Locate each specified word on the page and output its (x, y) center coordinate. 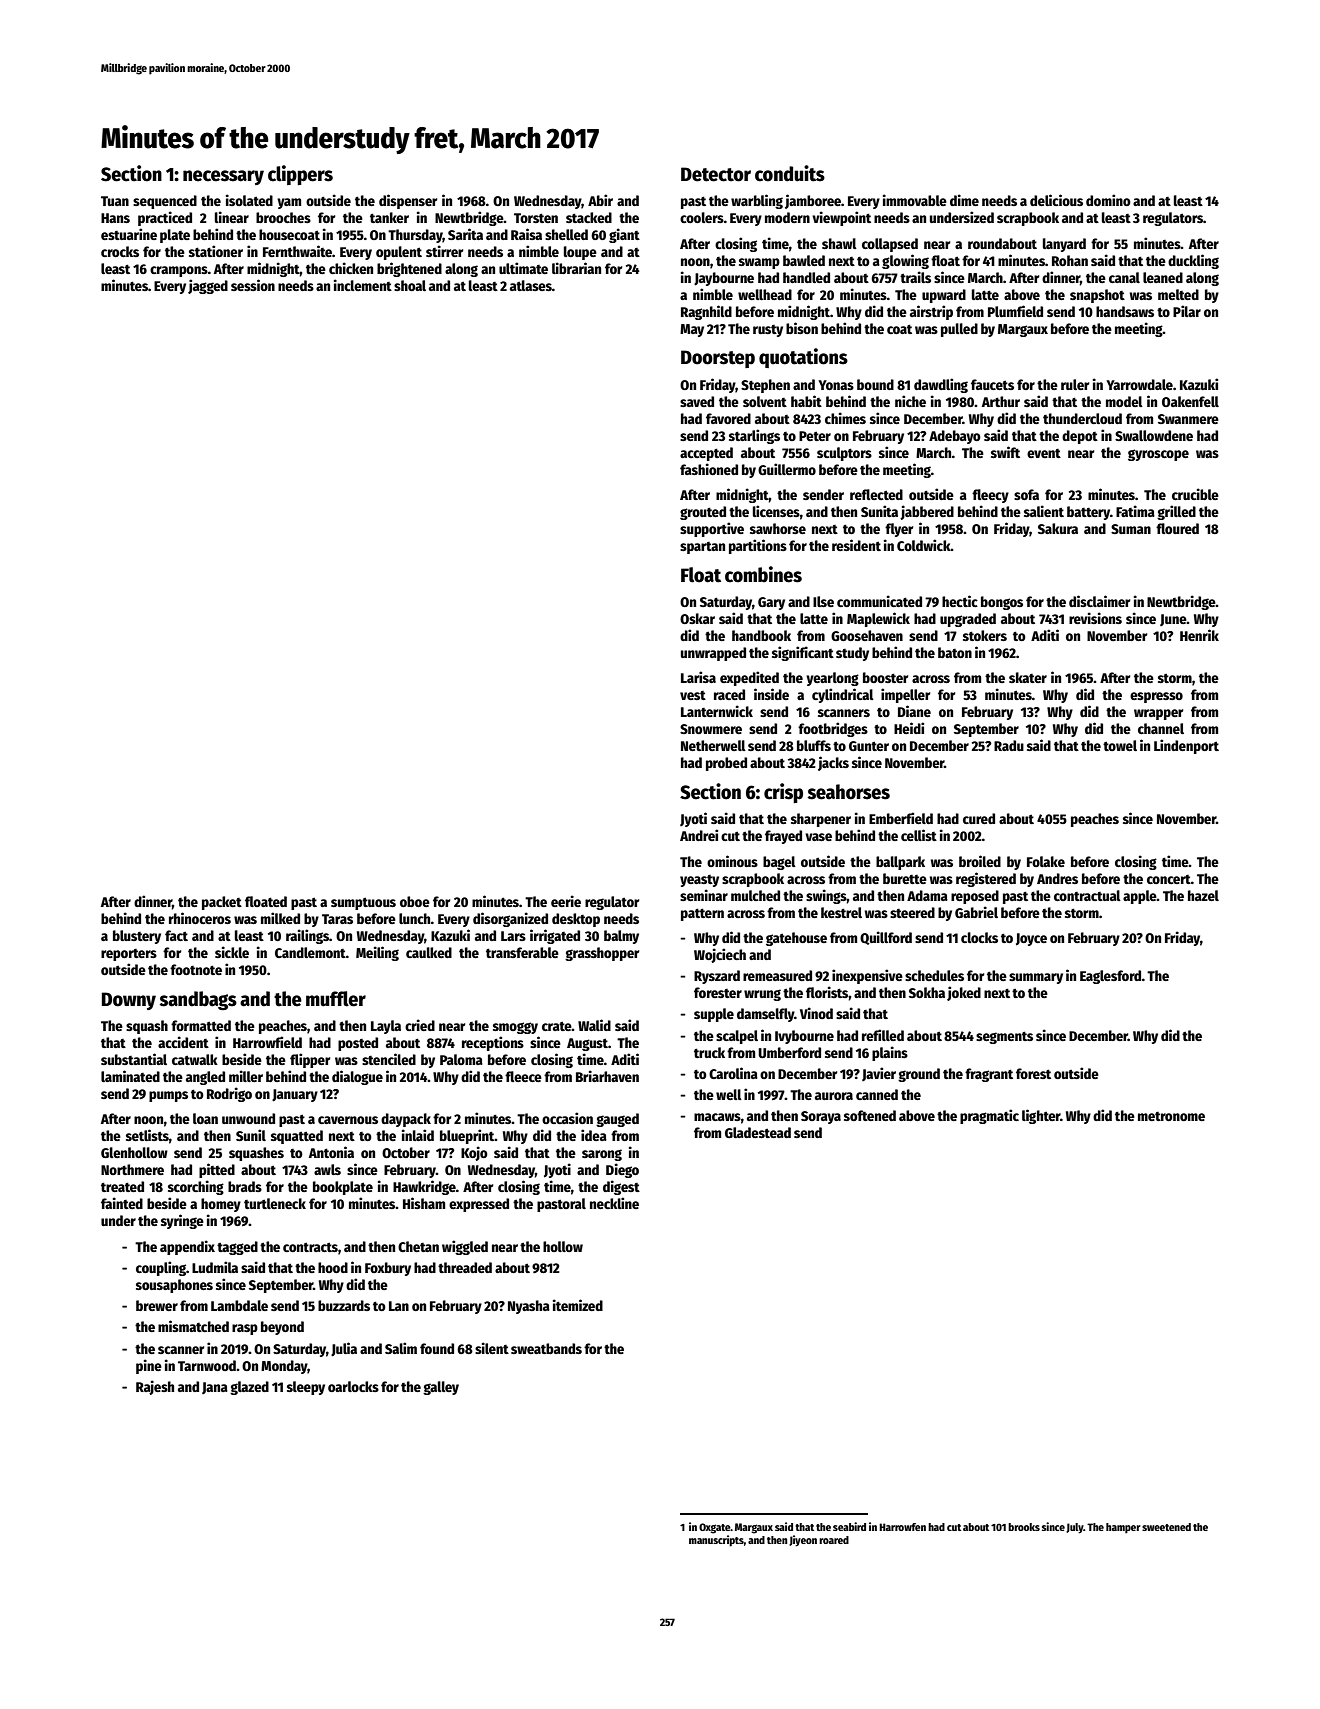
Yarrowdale (1139, 384)
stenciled (389, 1059)
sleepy (306, 1388)
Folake (1046, 861)
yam (289, 203)
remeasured (777, 975)
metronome (1171, 1116)
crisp (783, 793)
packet (222, 903)
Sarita (465, 234)
